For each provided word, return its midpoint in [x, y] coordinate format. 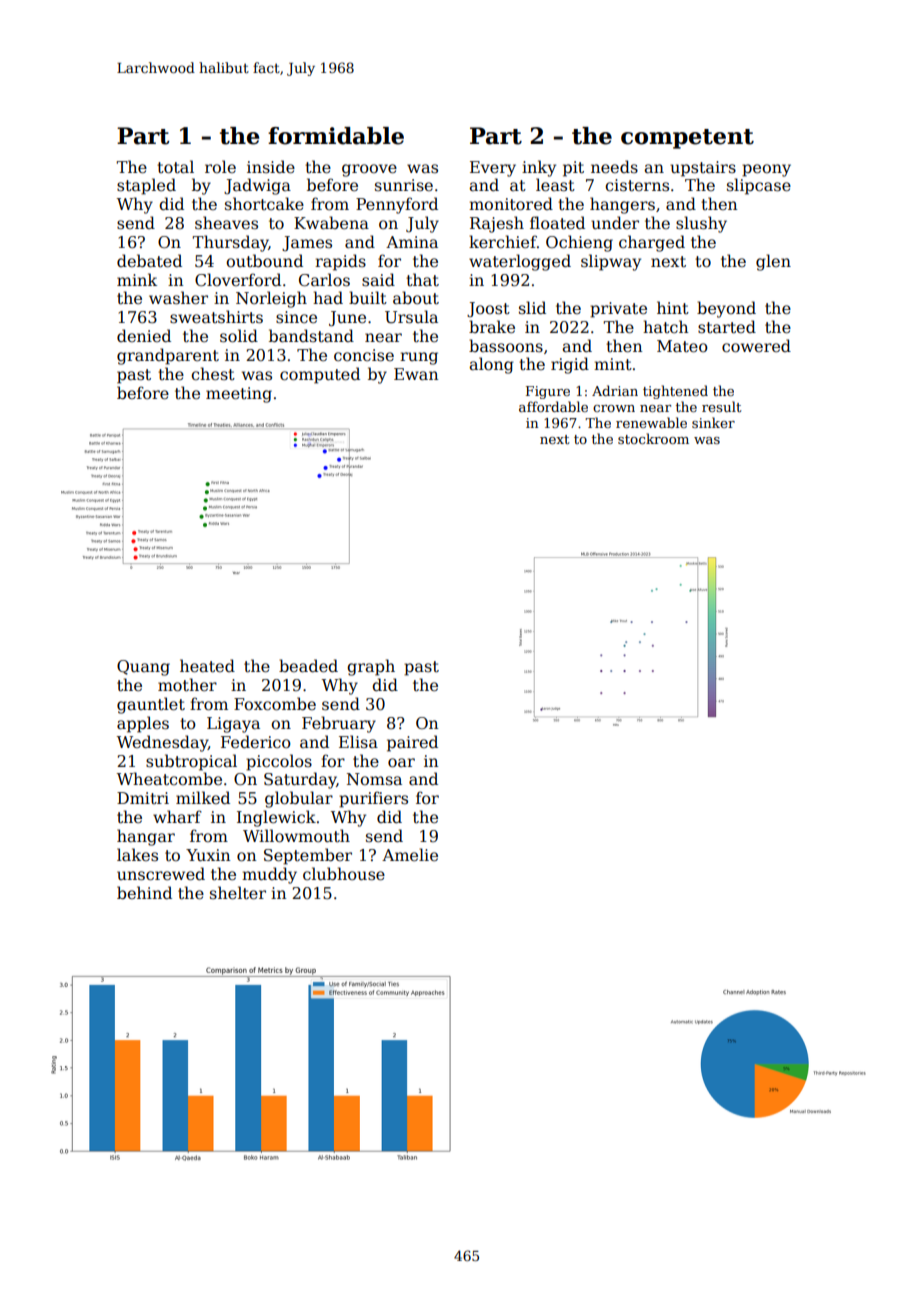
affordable [553, 406]
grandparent [168, 356]
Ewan [416, 374]
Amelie [410, 854]
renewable [651, 422]
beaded [308, 666]
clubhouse [344, 874]
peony [766, 170]
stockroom [653, 438]
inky [539, 168]
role [220, 166]
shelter [238, 893]
